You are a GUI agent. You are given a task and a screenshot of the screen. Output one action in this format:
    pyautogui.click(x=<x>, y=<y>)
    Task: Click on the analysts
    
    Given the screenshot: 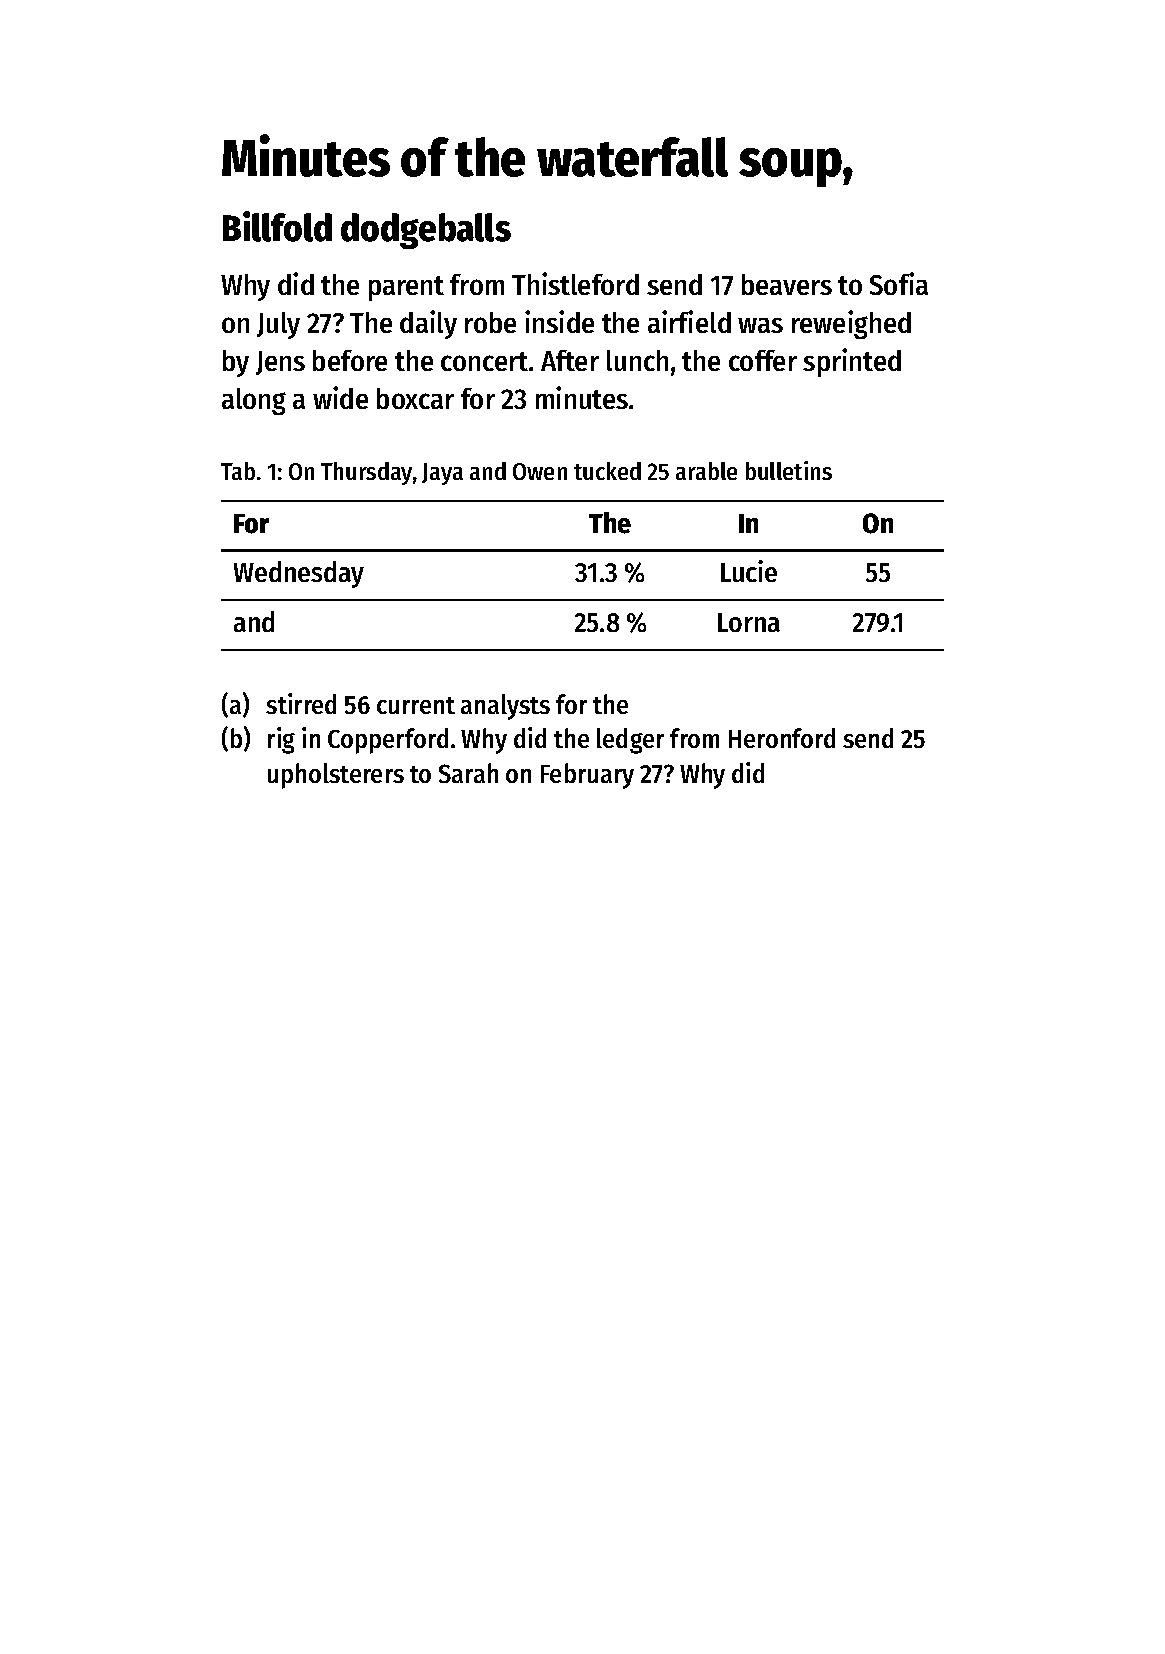 What is the action you would take?
    pyautogui.click(x=505, y=707)
